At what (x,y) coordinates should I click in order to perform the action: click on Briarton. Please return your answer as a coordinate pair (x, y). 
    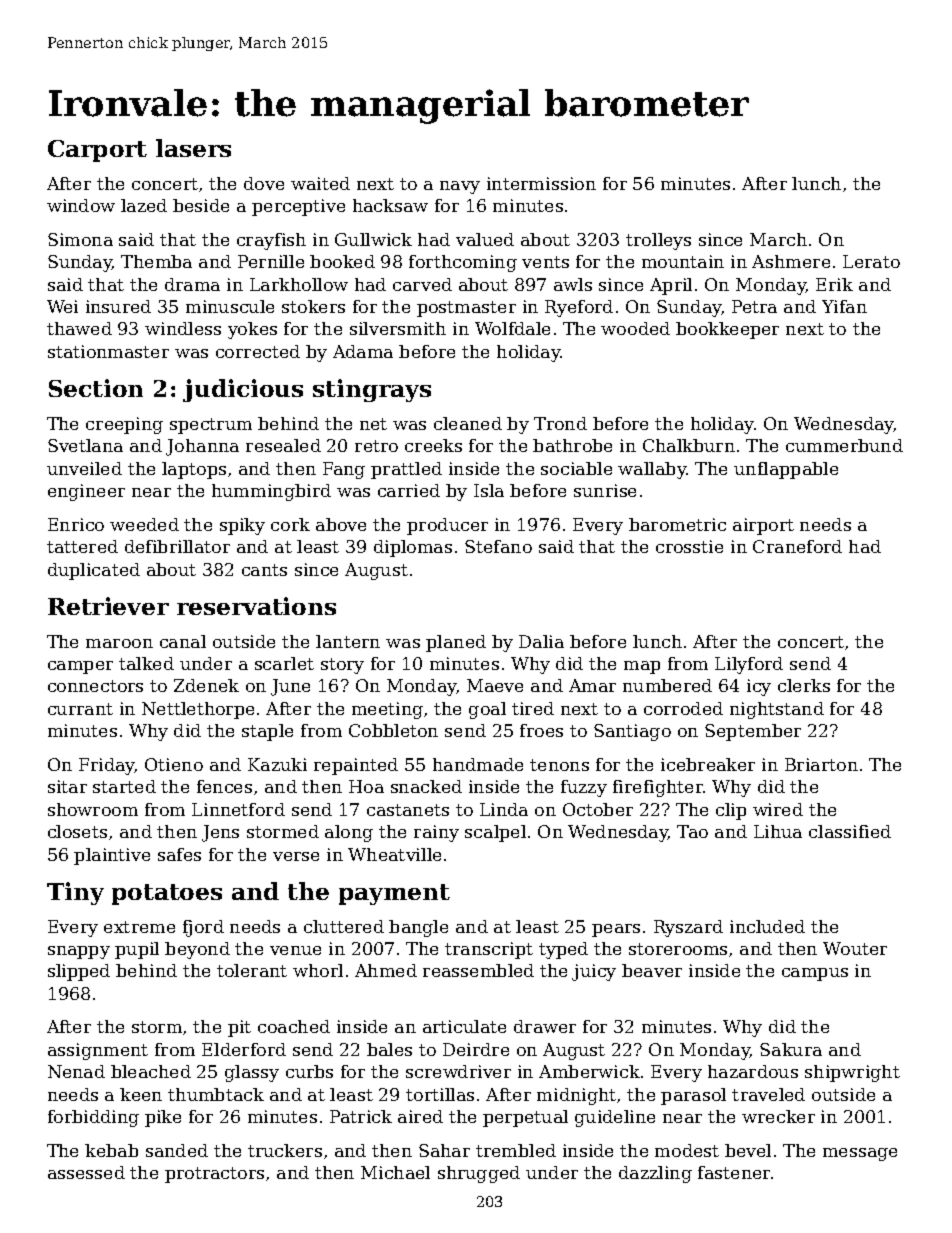
    Looking at the image, I should click on (821, 764).
